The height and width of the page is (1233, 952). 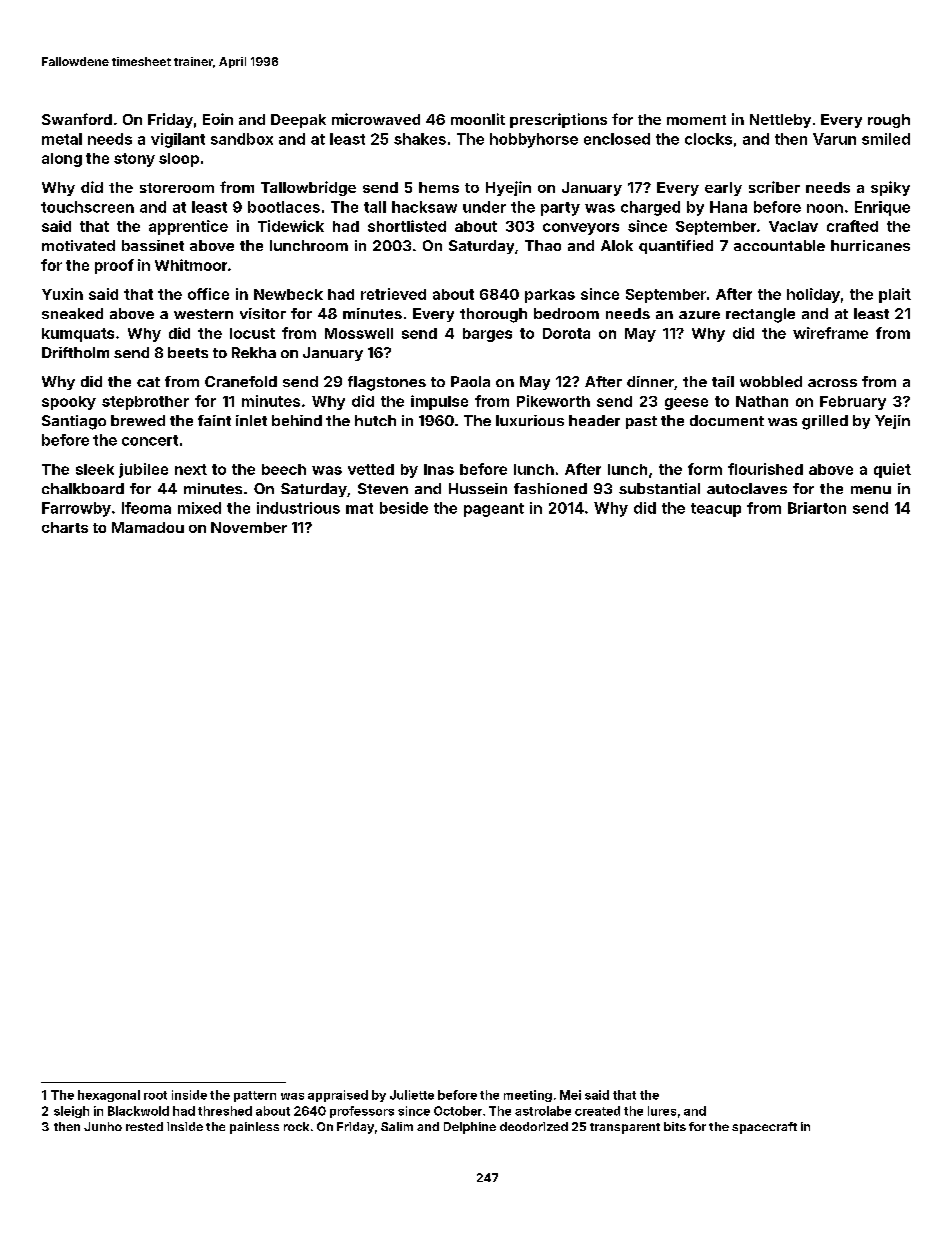 What do you see at coordinates (662, 1111) in the page?
I see `lures` at bounding box center [662, 1111].
